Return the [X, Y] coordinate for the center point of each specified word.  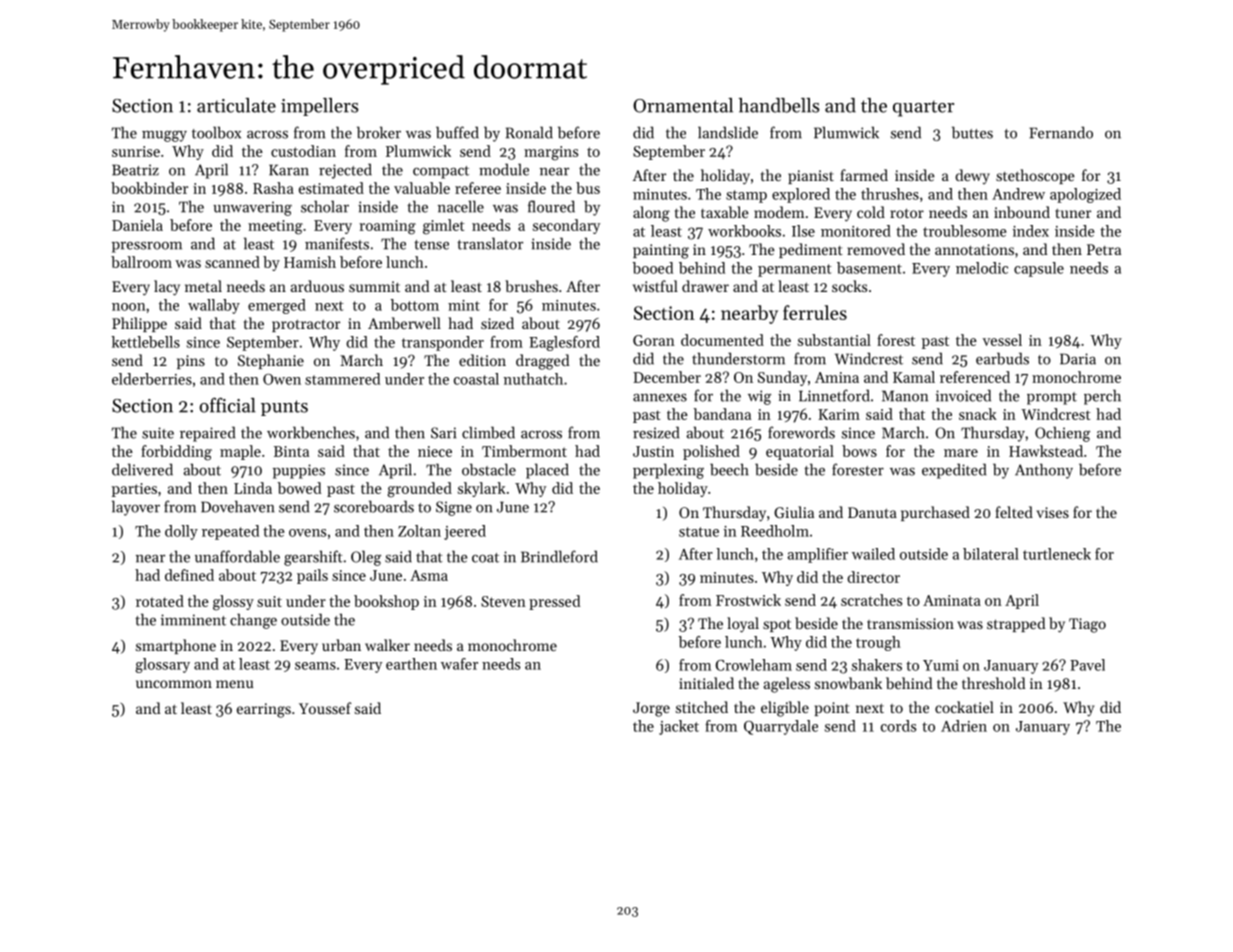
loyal [743, 625]
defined [189, 575]
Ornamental [683, 105]
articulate [236, 105]
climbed [488, 432]
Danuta [872, 512]
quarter [923, 108]
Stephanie [271, 361]
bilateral [991, 554]
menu [234, 684]
